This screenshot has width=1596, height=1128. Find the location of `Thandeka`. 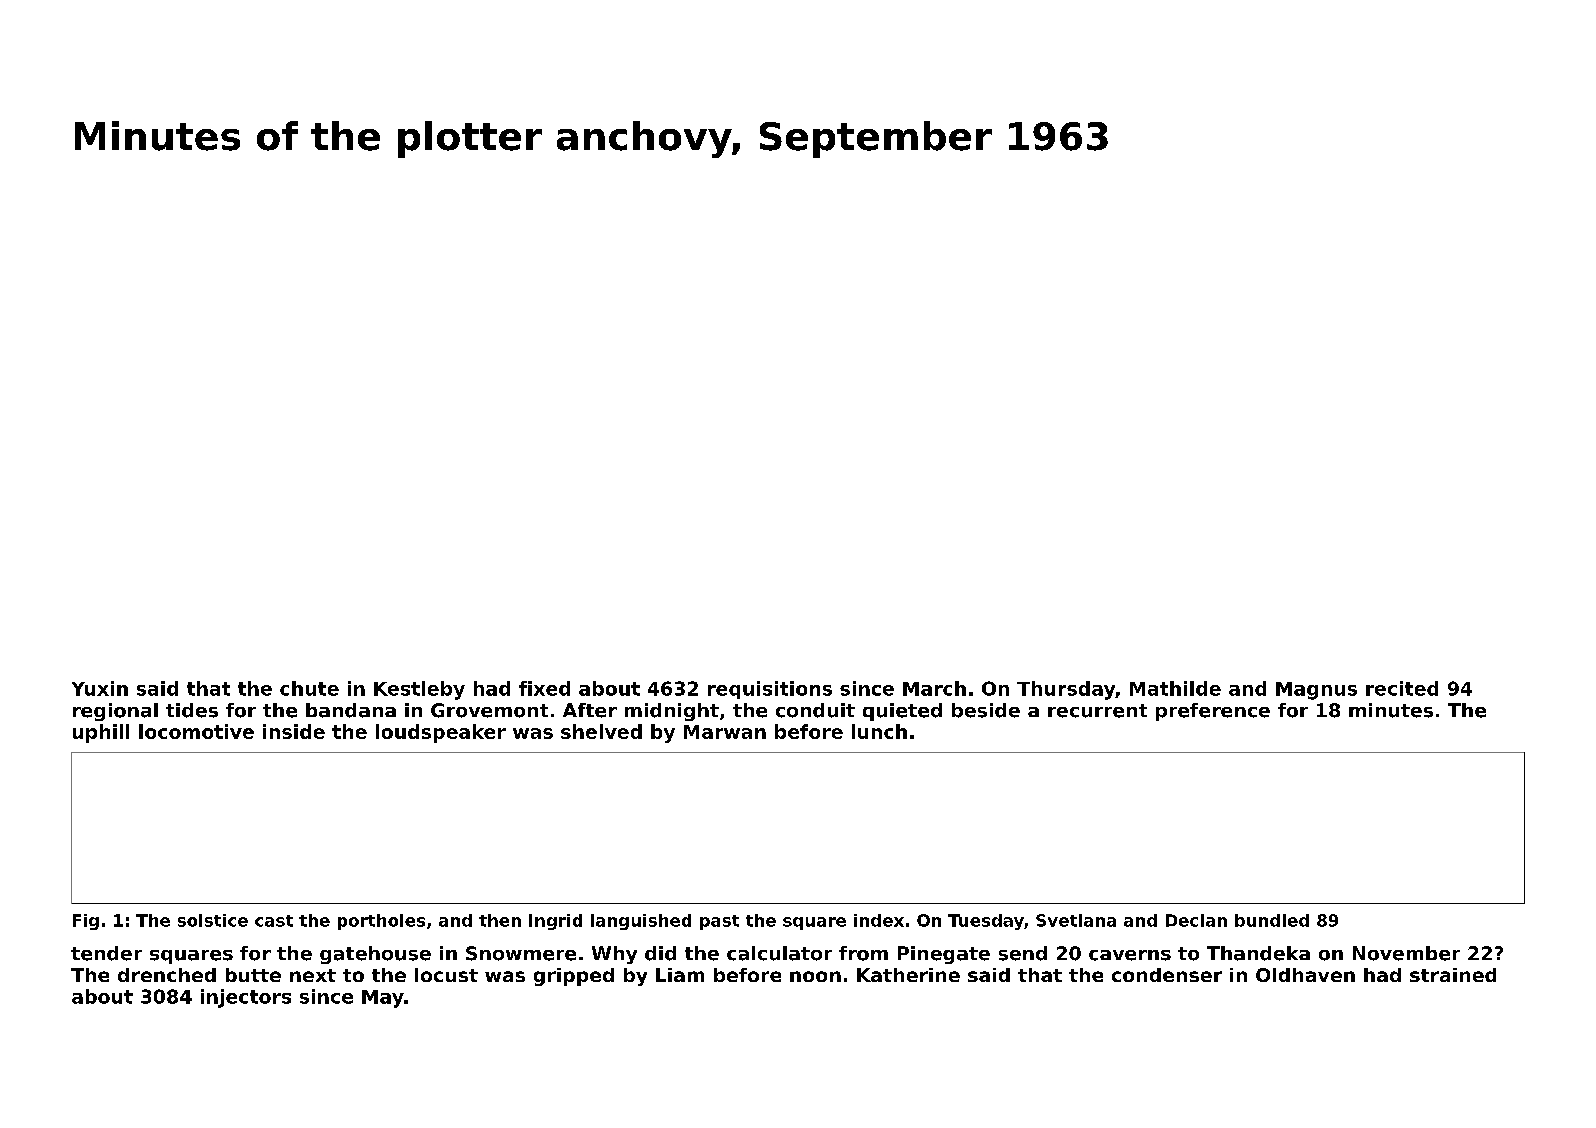

Thandeka is located at coordinates (1258, 953).
